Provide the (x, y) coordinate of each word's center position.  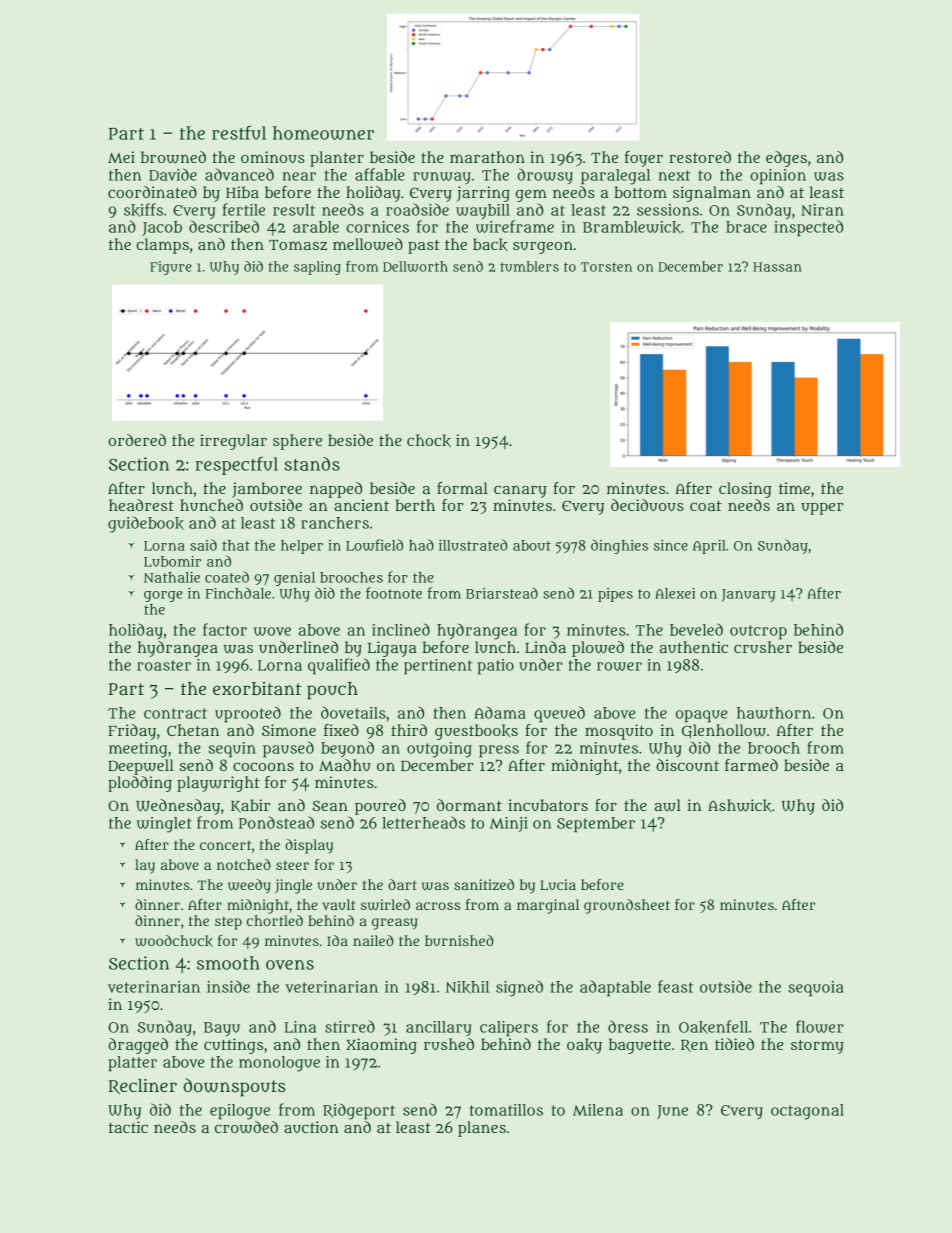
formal (462, 488)
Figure (171, 268)
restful (239, 133)
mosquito (619, 732)
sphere (297, 442)
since (671, 545)
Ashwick (739, 805)
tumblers (529, 266)
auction (311, 1127)
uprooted (248, 714)
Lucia (558, 885)
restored (700, 157)
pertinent (438, 667)
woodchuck (174, 941)
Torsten (606, 267)
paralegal (615, 177)
